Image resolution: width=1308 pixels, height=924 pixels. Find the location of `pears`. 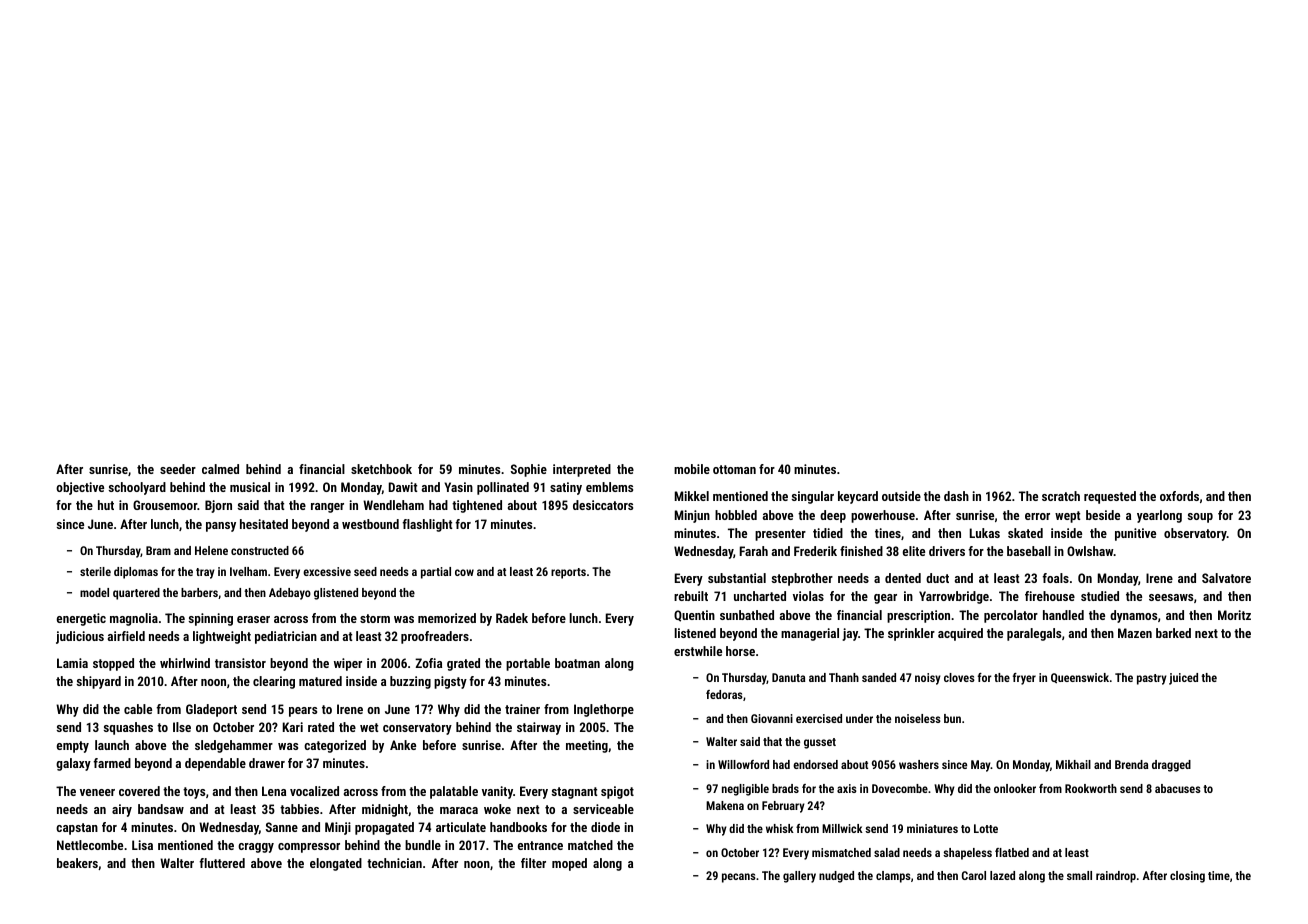

pears is located at coordinates (303, 712).
